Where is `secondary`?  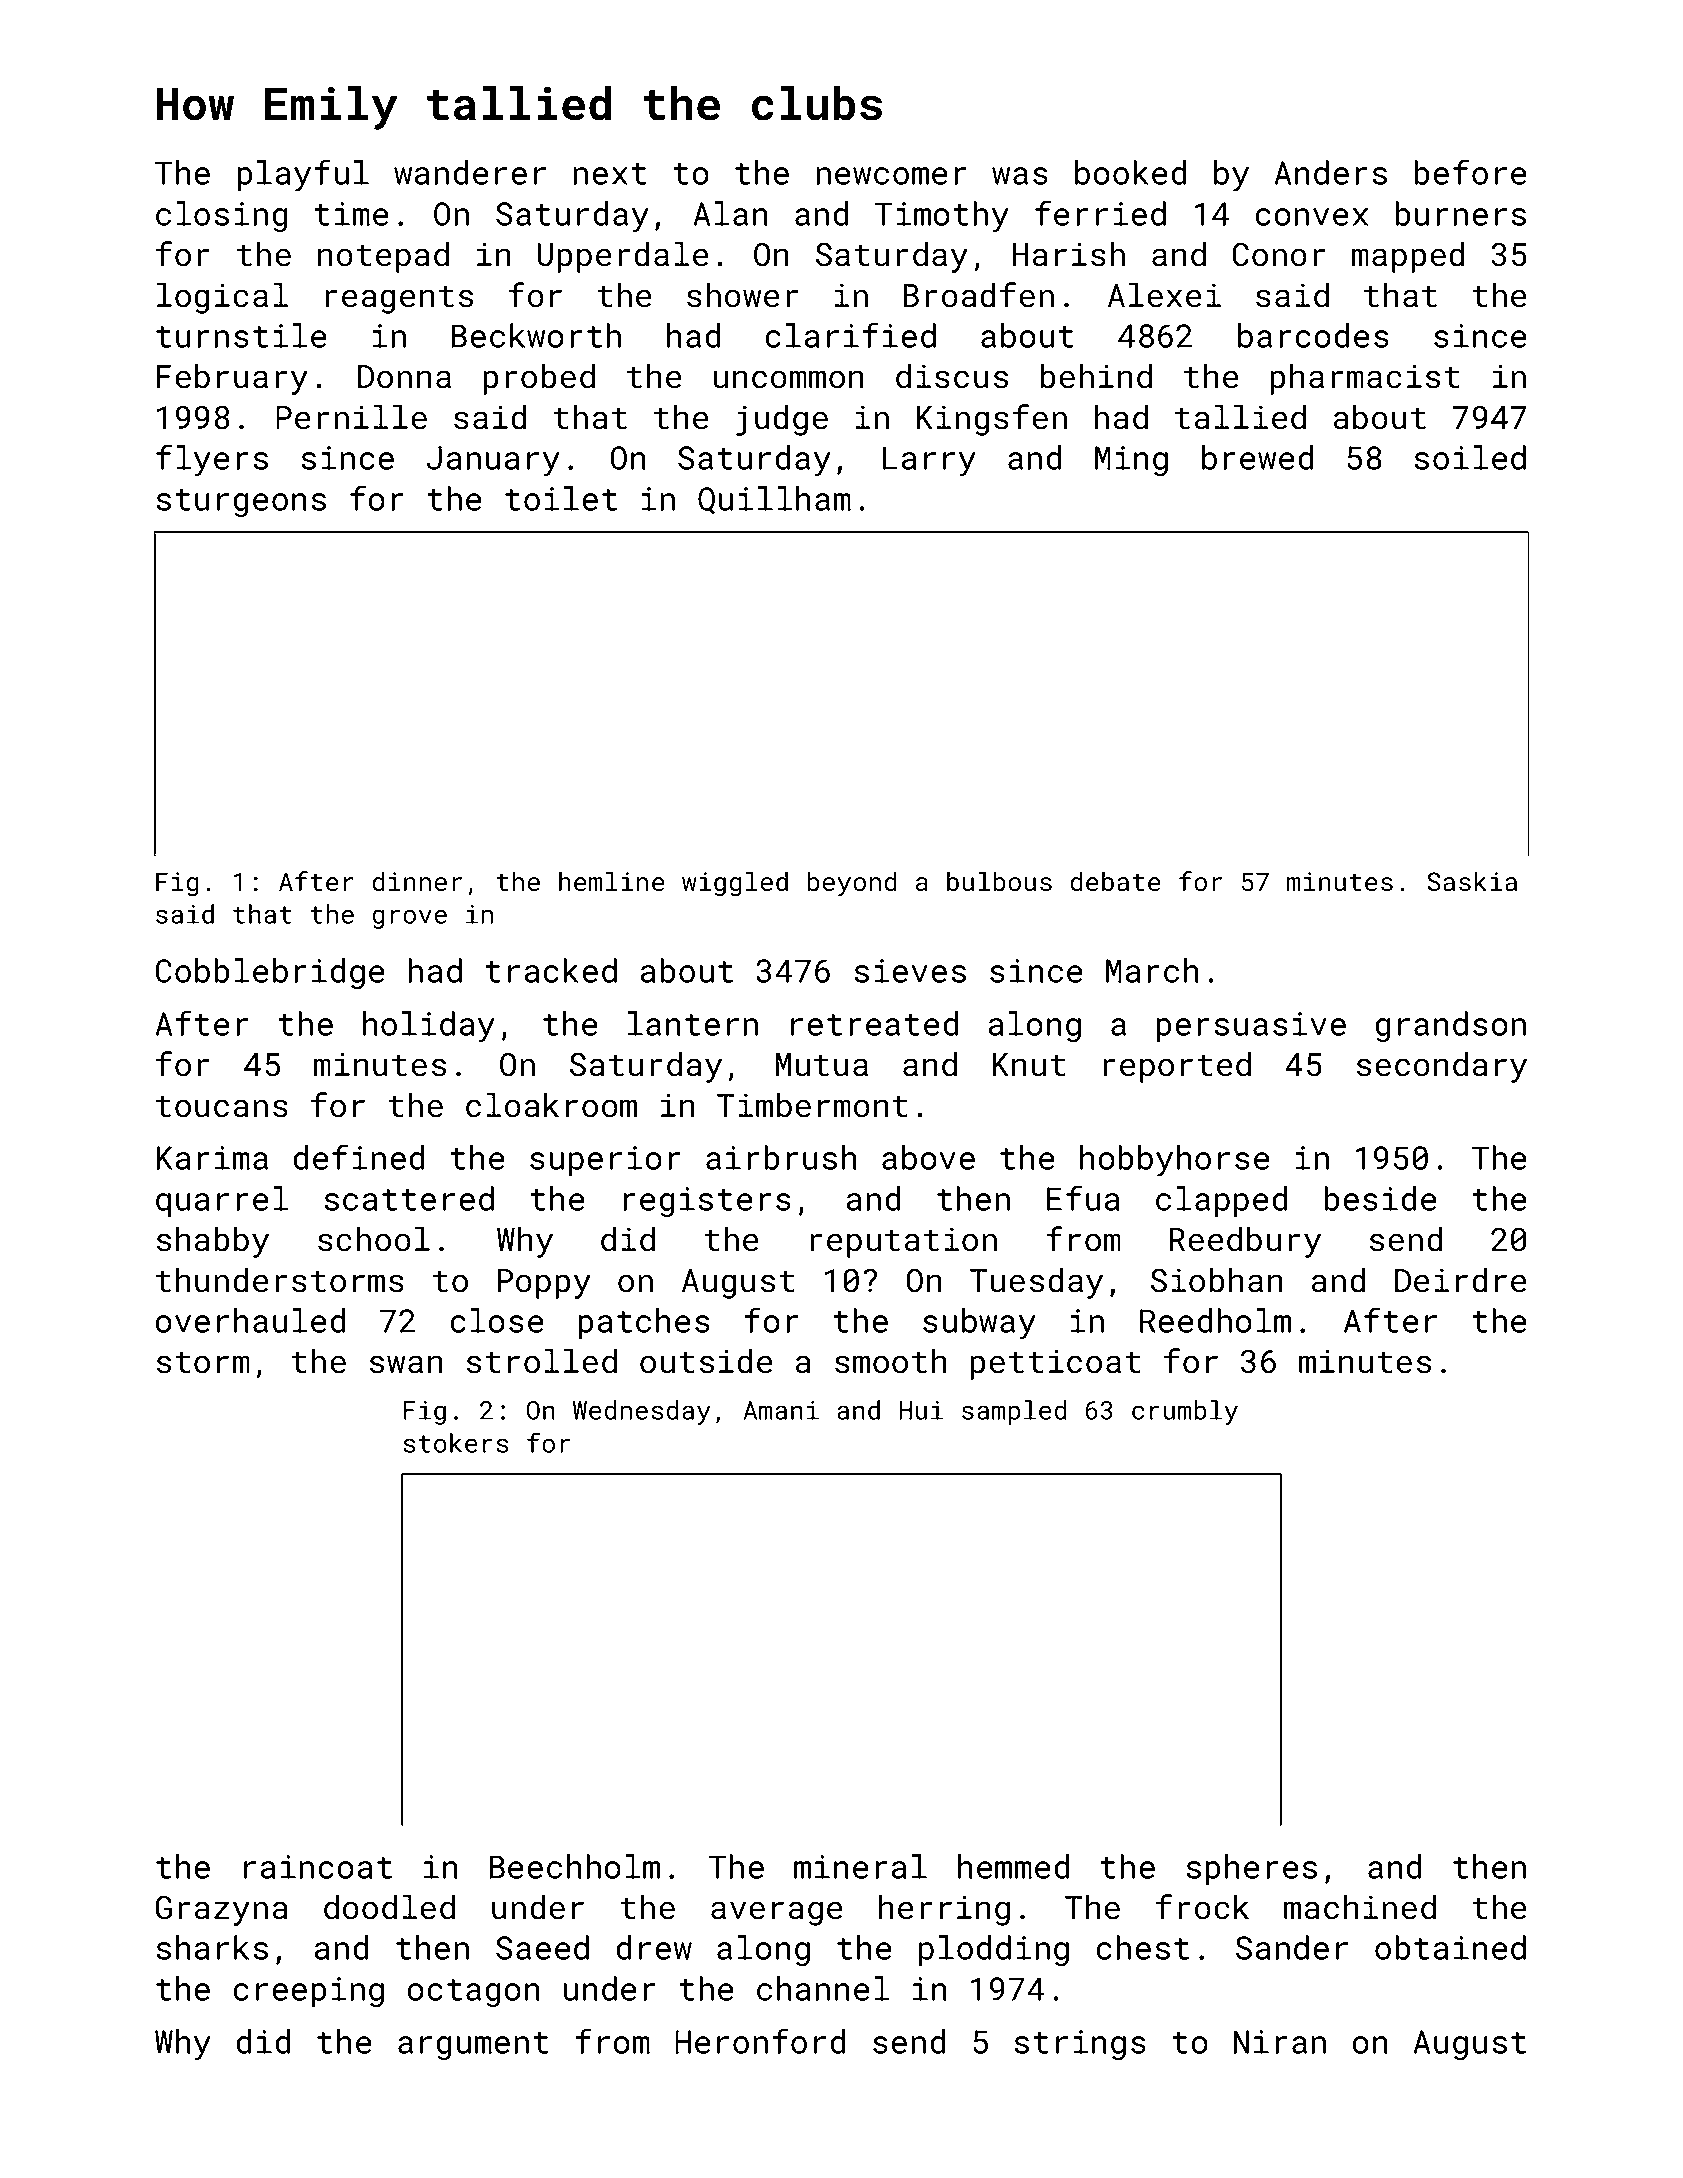
secondary is located at coordinates (1442, 1067).
